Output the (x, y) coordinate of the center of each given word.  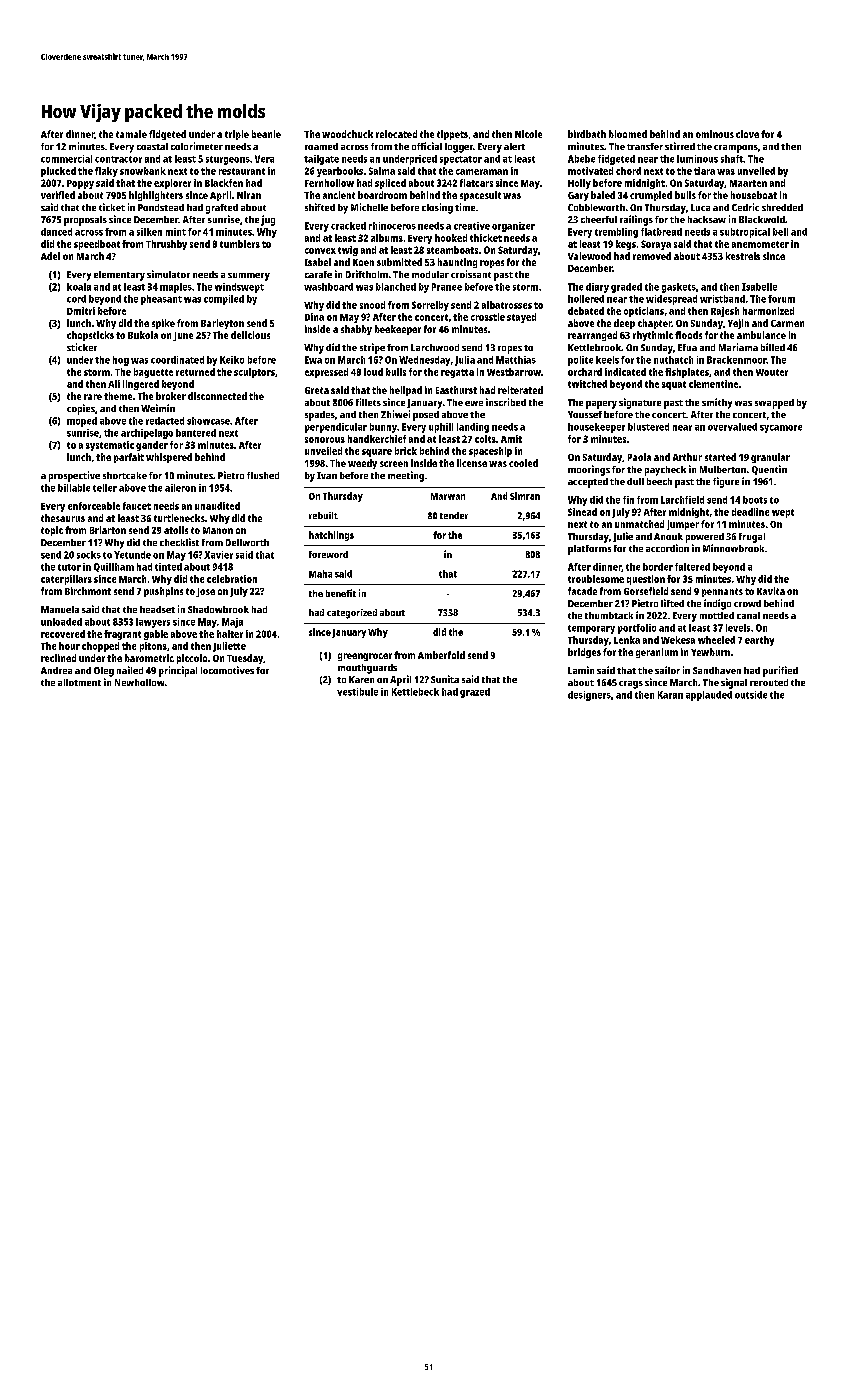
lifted (672, 603)
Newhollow (139, 682)
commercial (66, 159)
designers (589, 696)
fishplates (687, 373)
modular (430, 274)
